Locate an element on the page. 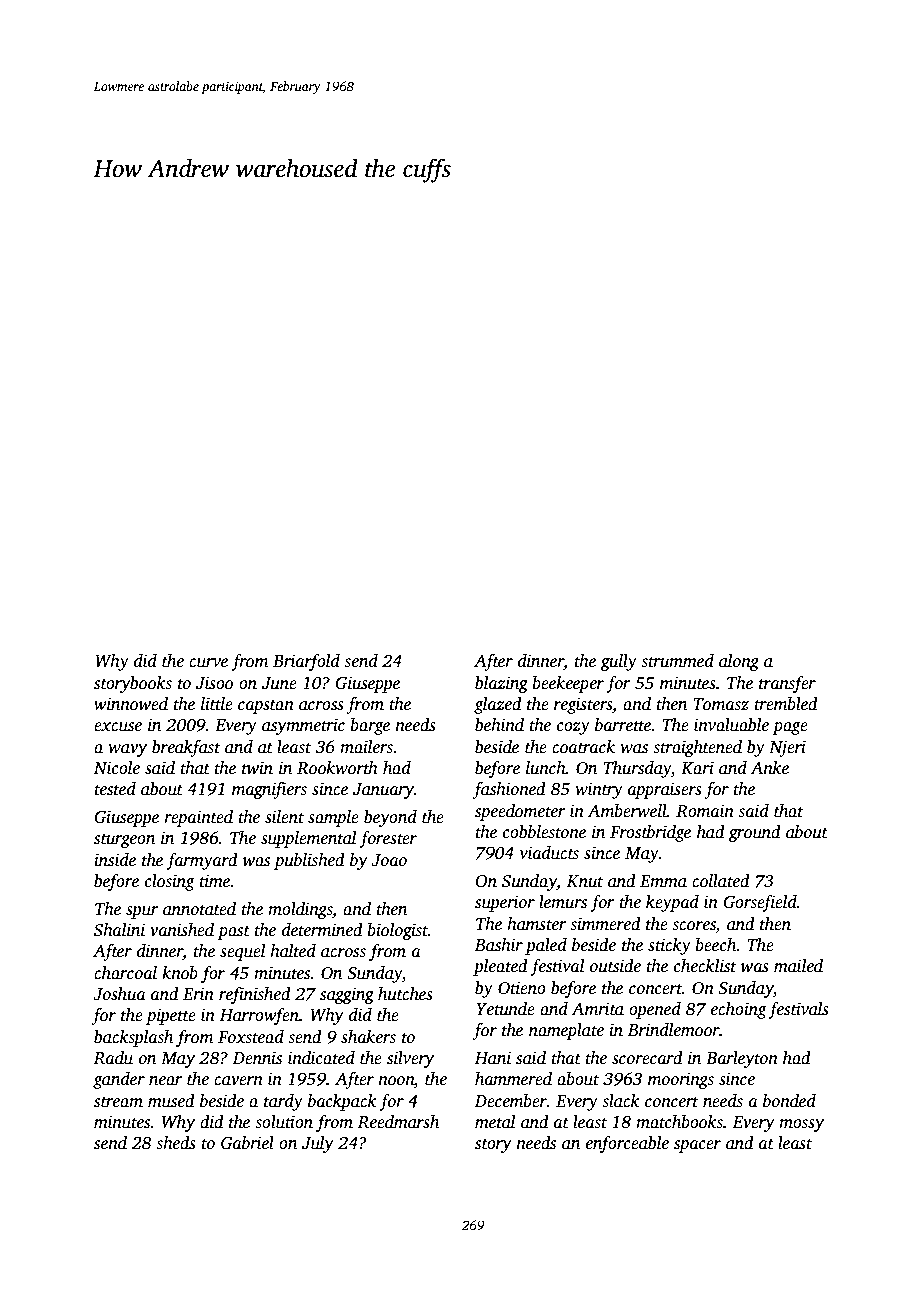  stream is located at coordinates (118, 1102).
